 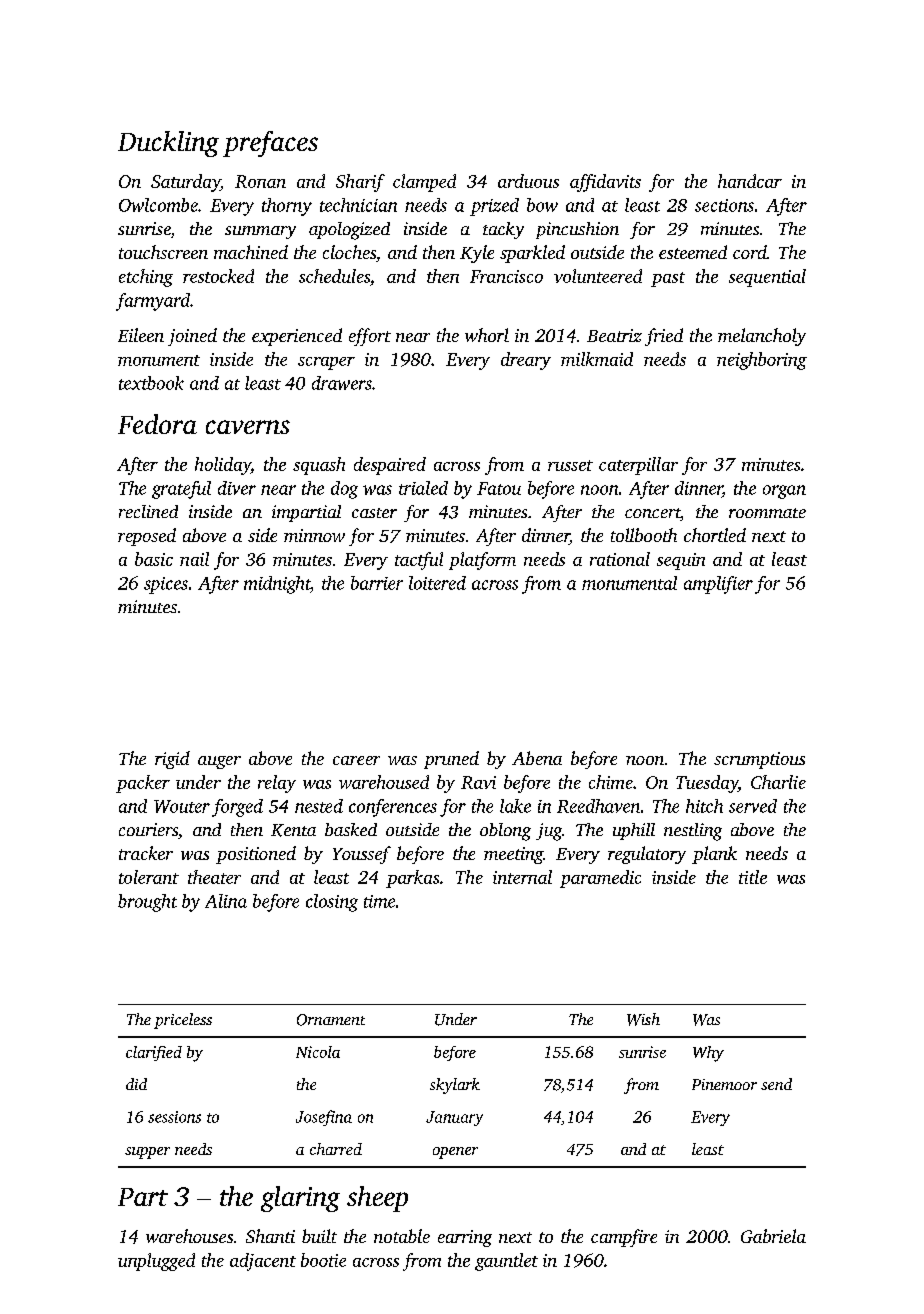 What do you see at coordinates (773, 1236) in the screenshot?
I see `Gabriela` at bounding box center [773, 1236].
